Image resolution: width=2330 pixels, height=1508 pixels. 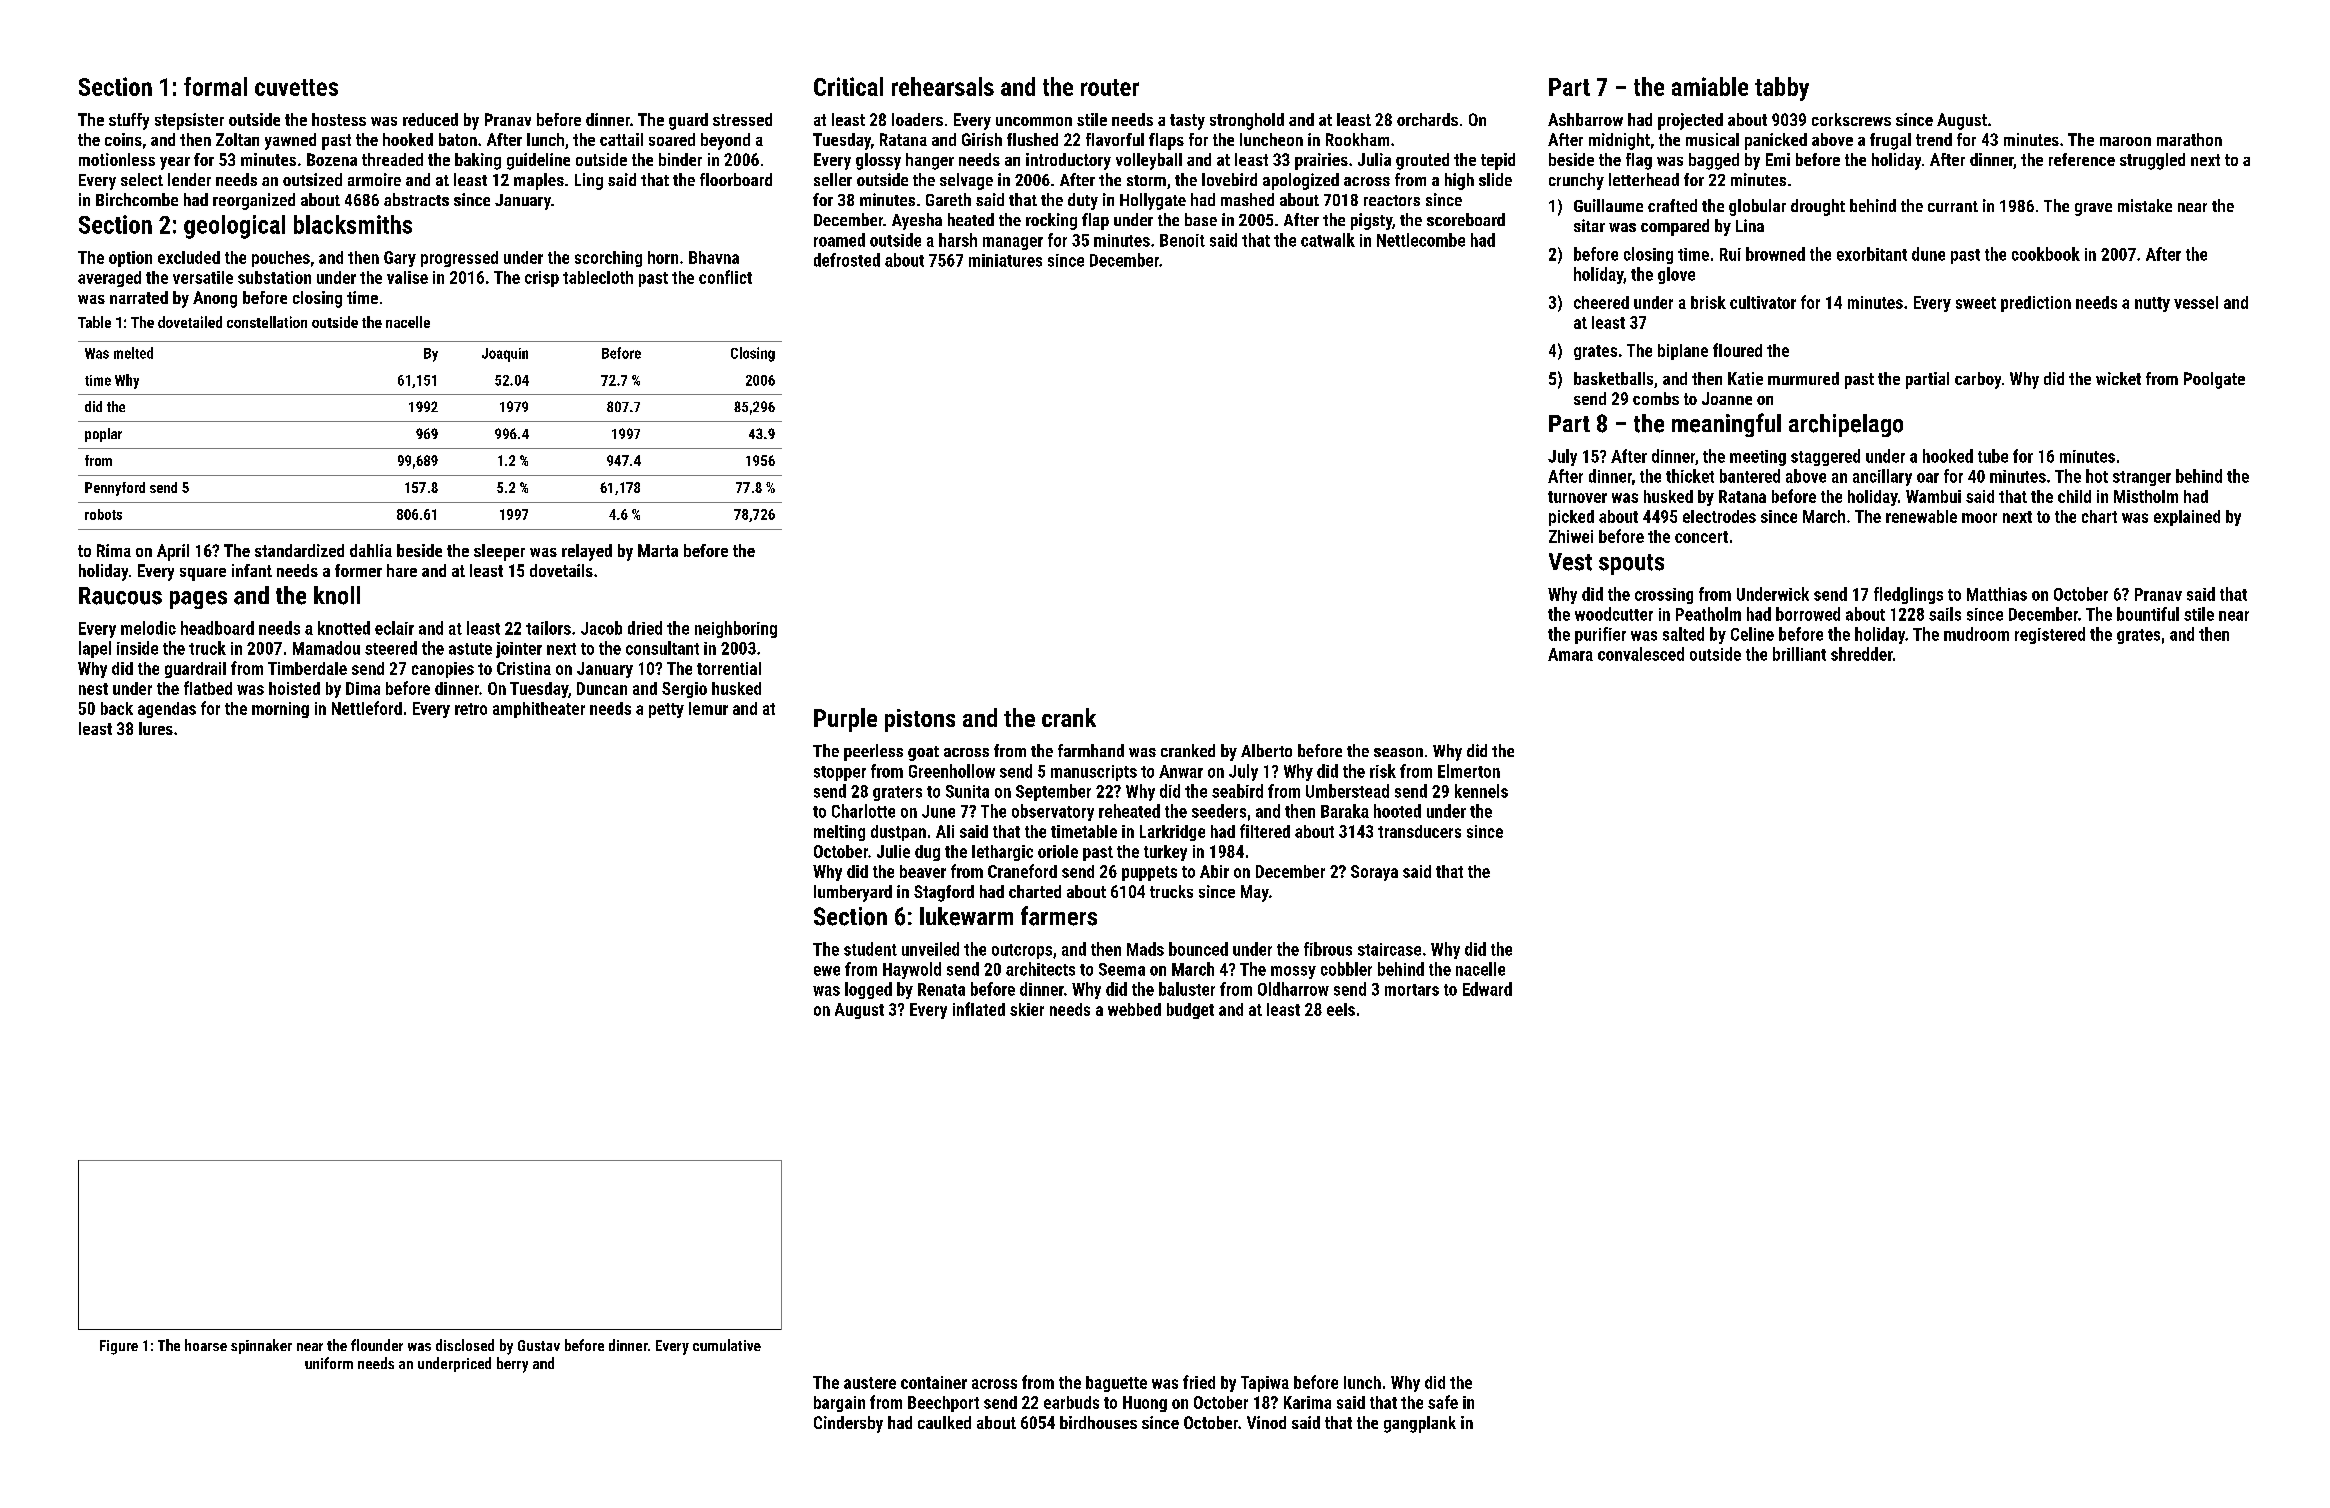 I want to click on consultant, so click(x=662, y=648).
